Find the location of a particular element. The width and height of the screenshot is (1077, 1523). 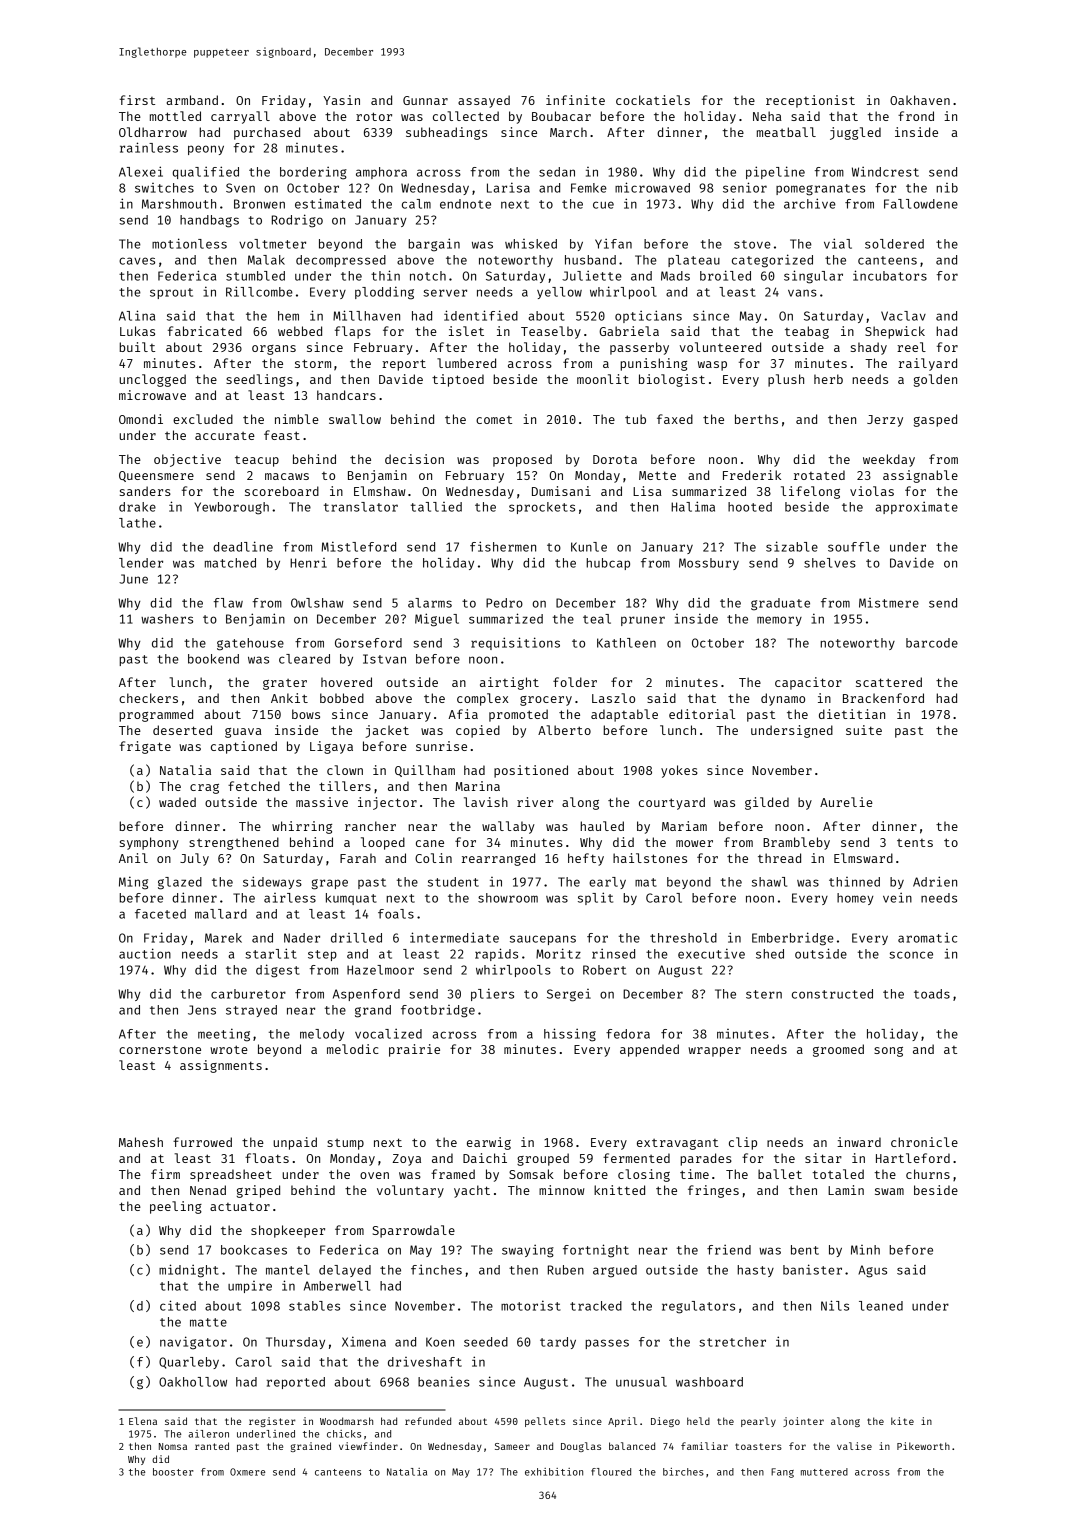

churns is located at coordinates (928, 1174).
